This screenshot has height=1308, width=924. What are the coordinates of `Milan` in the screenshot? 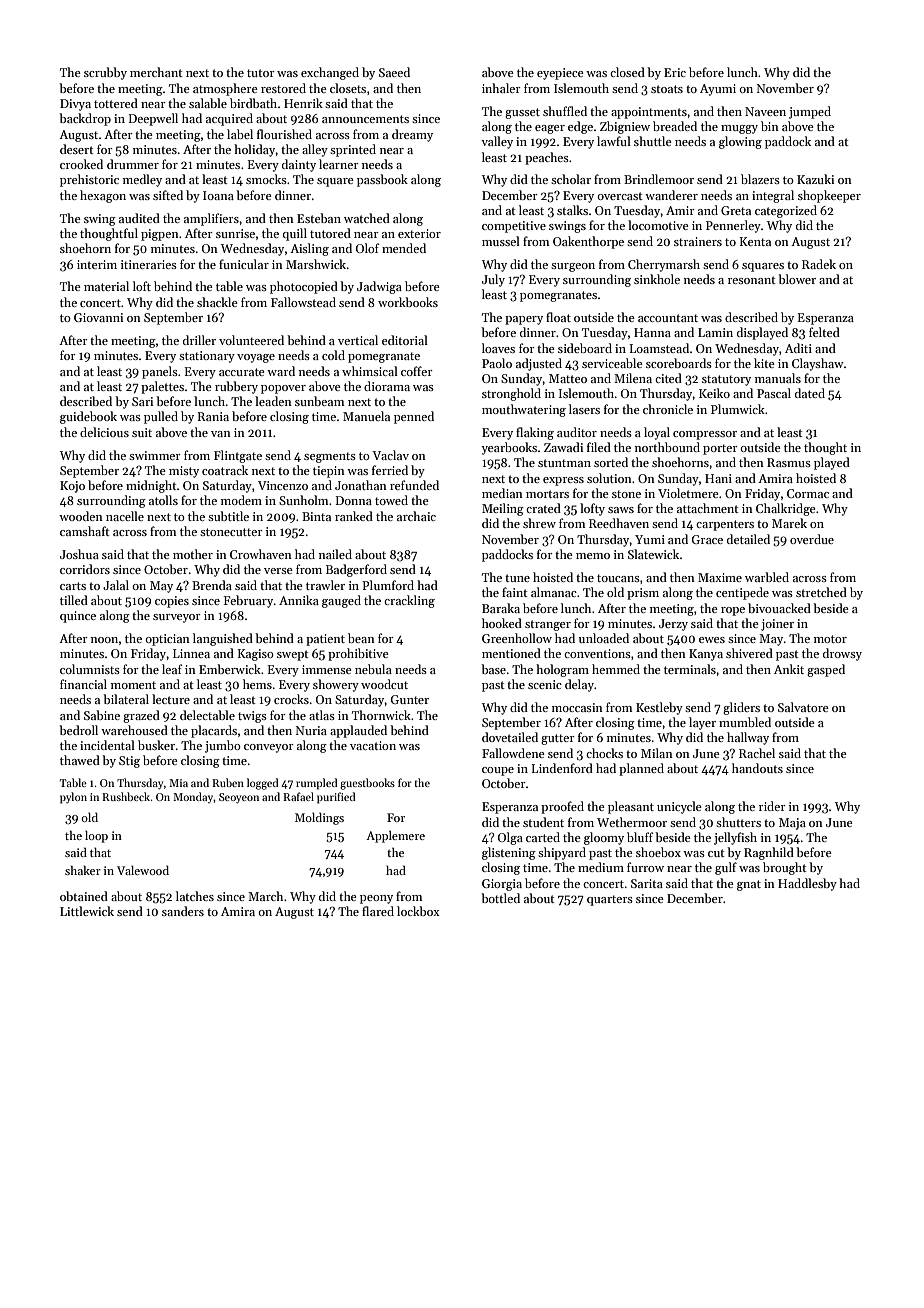 It's located at (657, 753).
